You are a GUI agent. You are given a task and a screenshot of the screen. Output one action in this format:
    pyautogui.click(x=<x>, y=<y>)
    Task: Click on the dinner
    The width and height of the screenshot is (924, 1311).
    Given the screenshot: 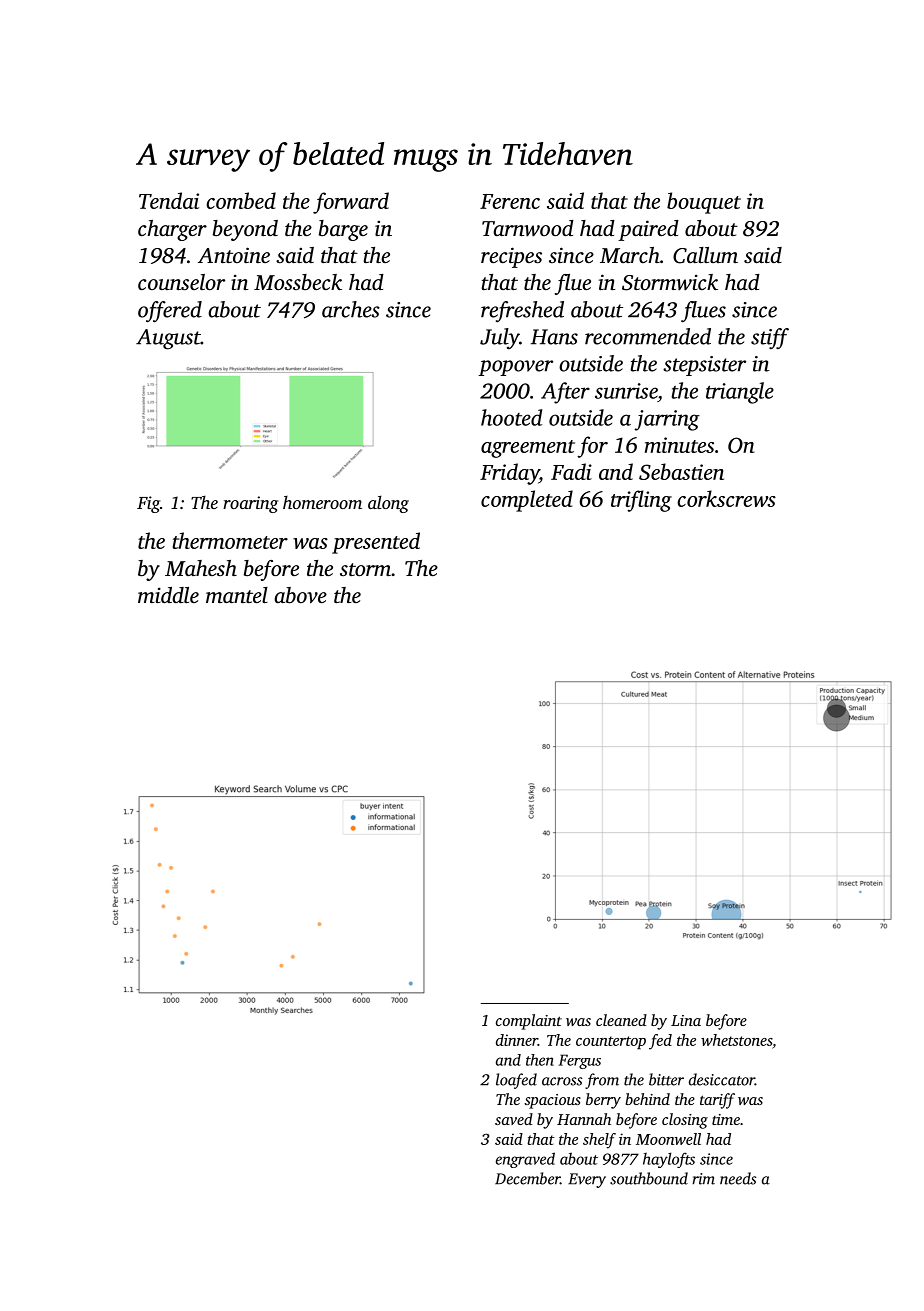 What is the action you would take?
    pyautogui.click(x=517, y=1040)
